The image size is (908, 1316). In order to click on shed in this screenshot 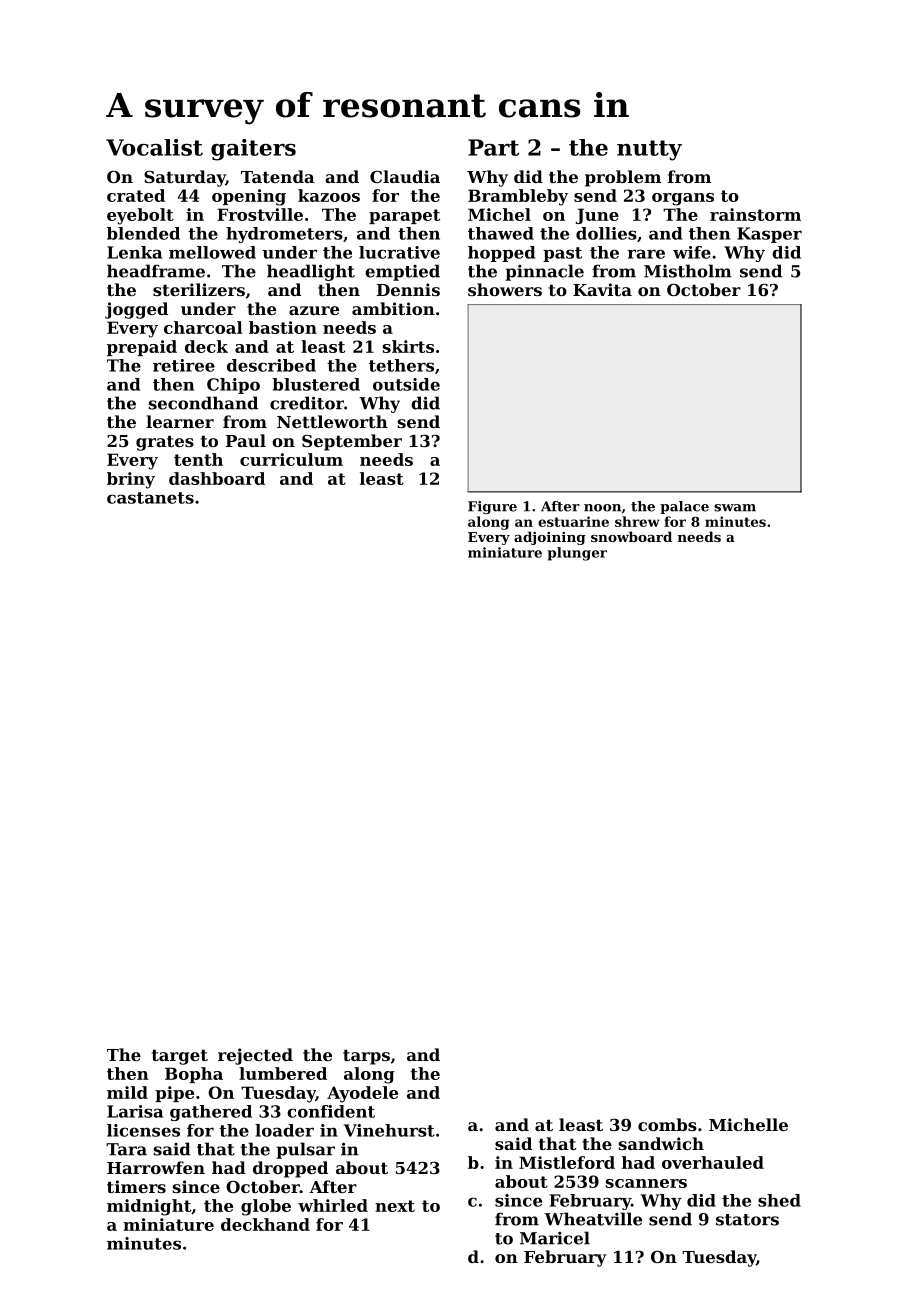, I will do `click(779, 1200)`.
